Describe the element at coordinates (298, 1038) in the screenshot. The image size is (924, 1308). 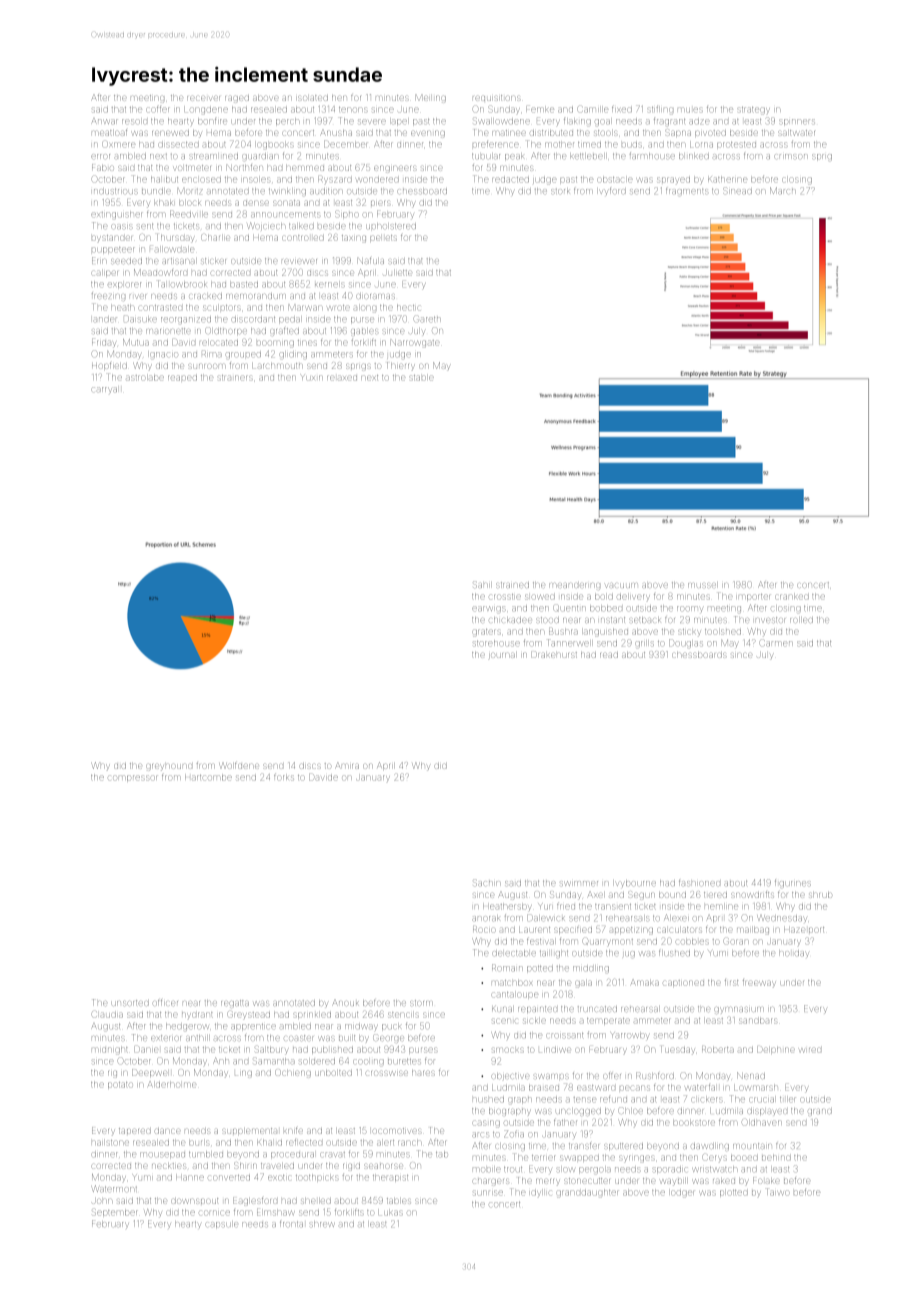
I see `coaster` at that location.
